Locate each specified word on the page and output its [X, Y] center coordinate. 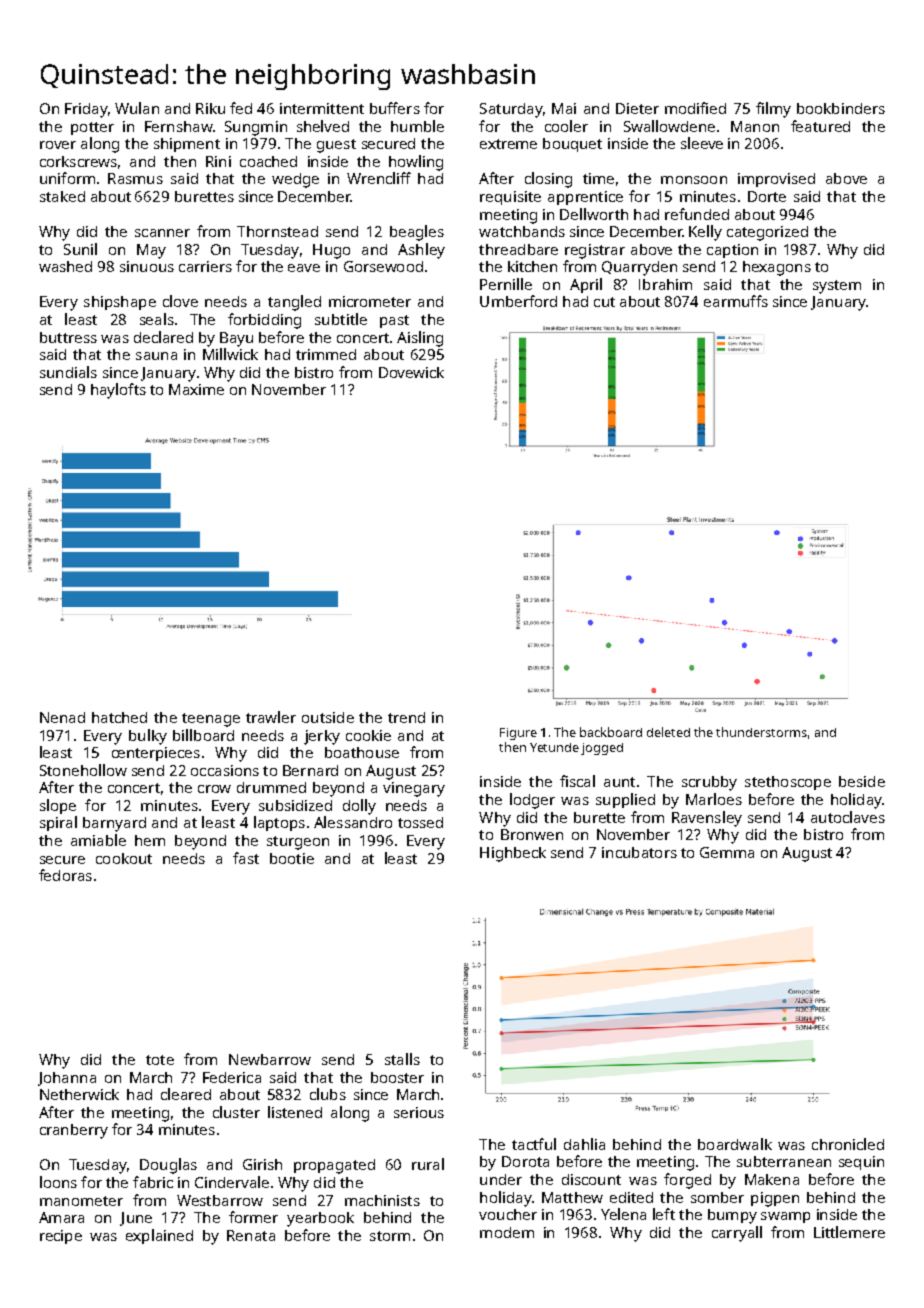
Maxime [196, 389]
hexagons [777, 268]
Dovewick [411, 372]
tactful [534, 1144]
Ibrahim [665, 284]
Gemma [727, 852]
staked [62, 196]
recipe [61, 1237]
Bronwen [532, 834]
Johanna [67, 1079]
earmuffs [736, 301]
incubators [639, 852]
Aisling [420, 339]
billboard [203, 735]
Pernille [506, 284]
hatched [119, 717]
